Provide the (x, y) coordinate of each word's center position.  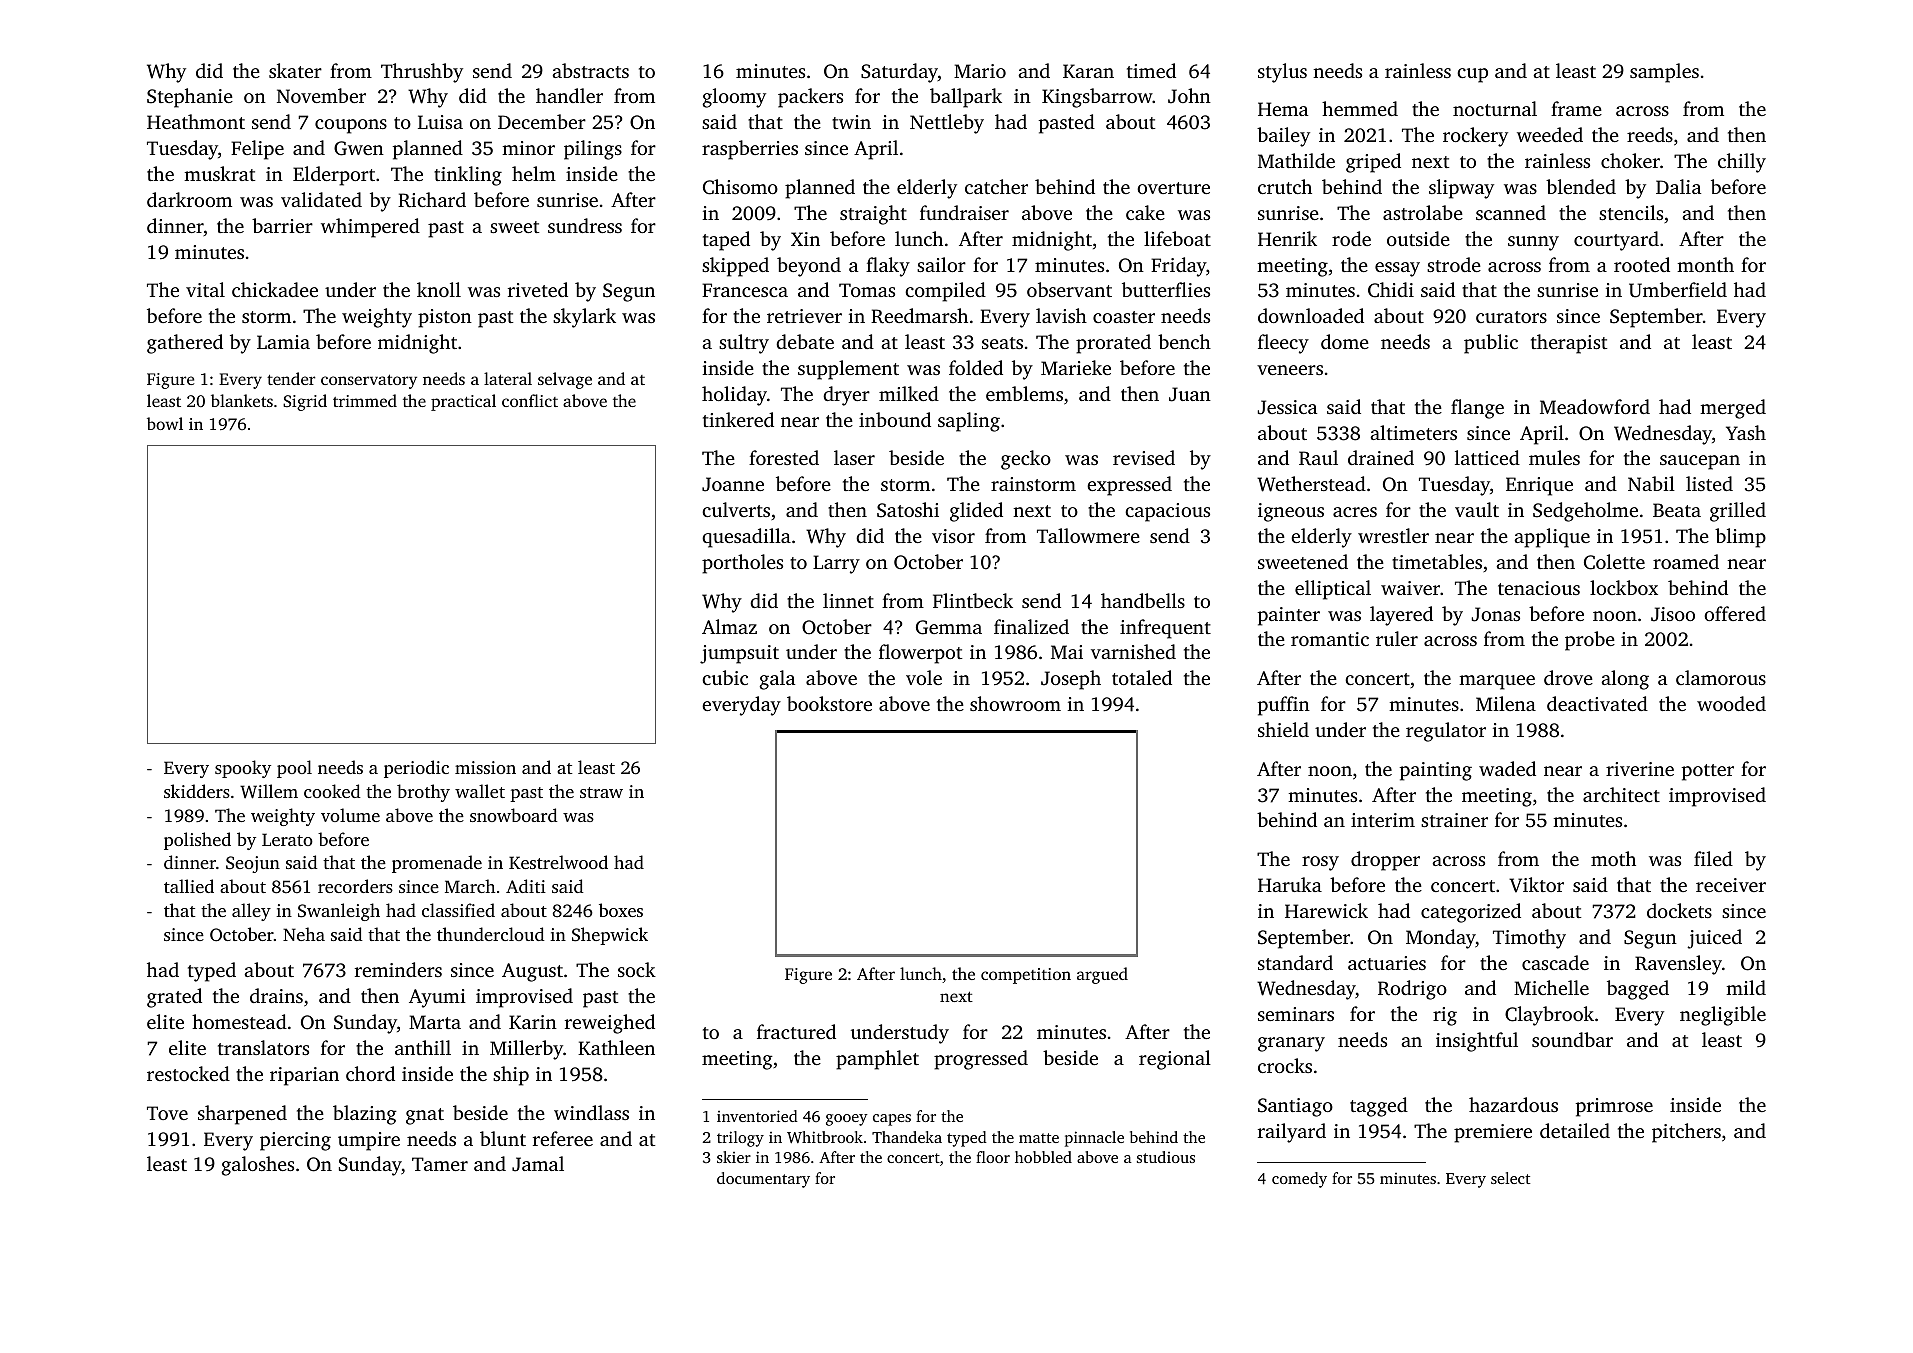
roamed (1686, 561)
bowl (165, 423)
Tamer (440, 1164)
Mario (980, 71)
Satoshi (908, 510)
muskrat (219, 173)
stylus (1282, 73)
